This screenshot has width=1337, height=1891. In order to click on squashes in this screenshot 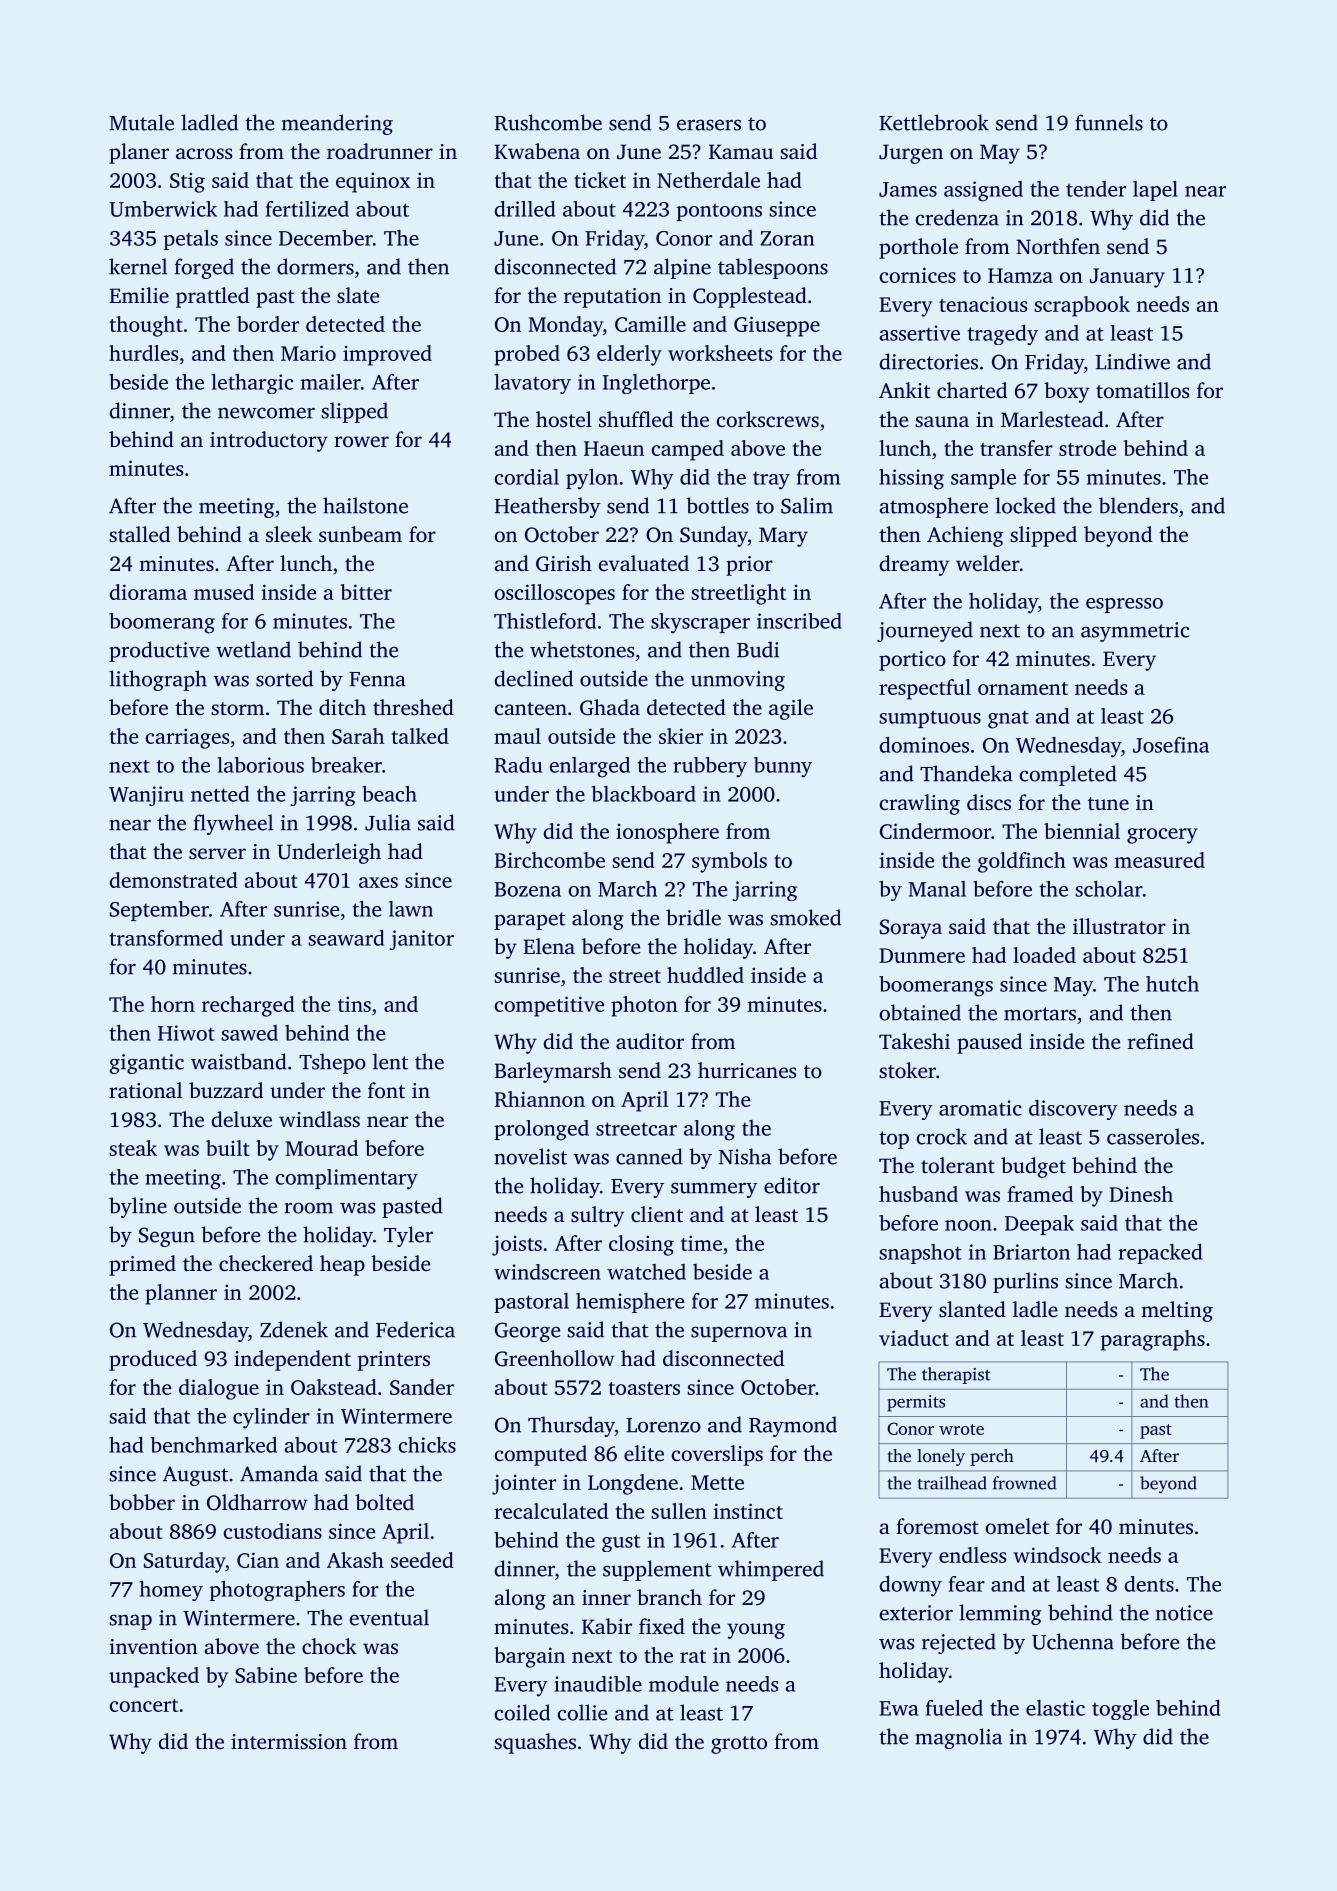, I will do `click(535, 1743)`.
